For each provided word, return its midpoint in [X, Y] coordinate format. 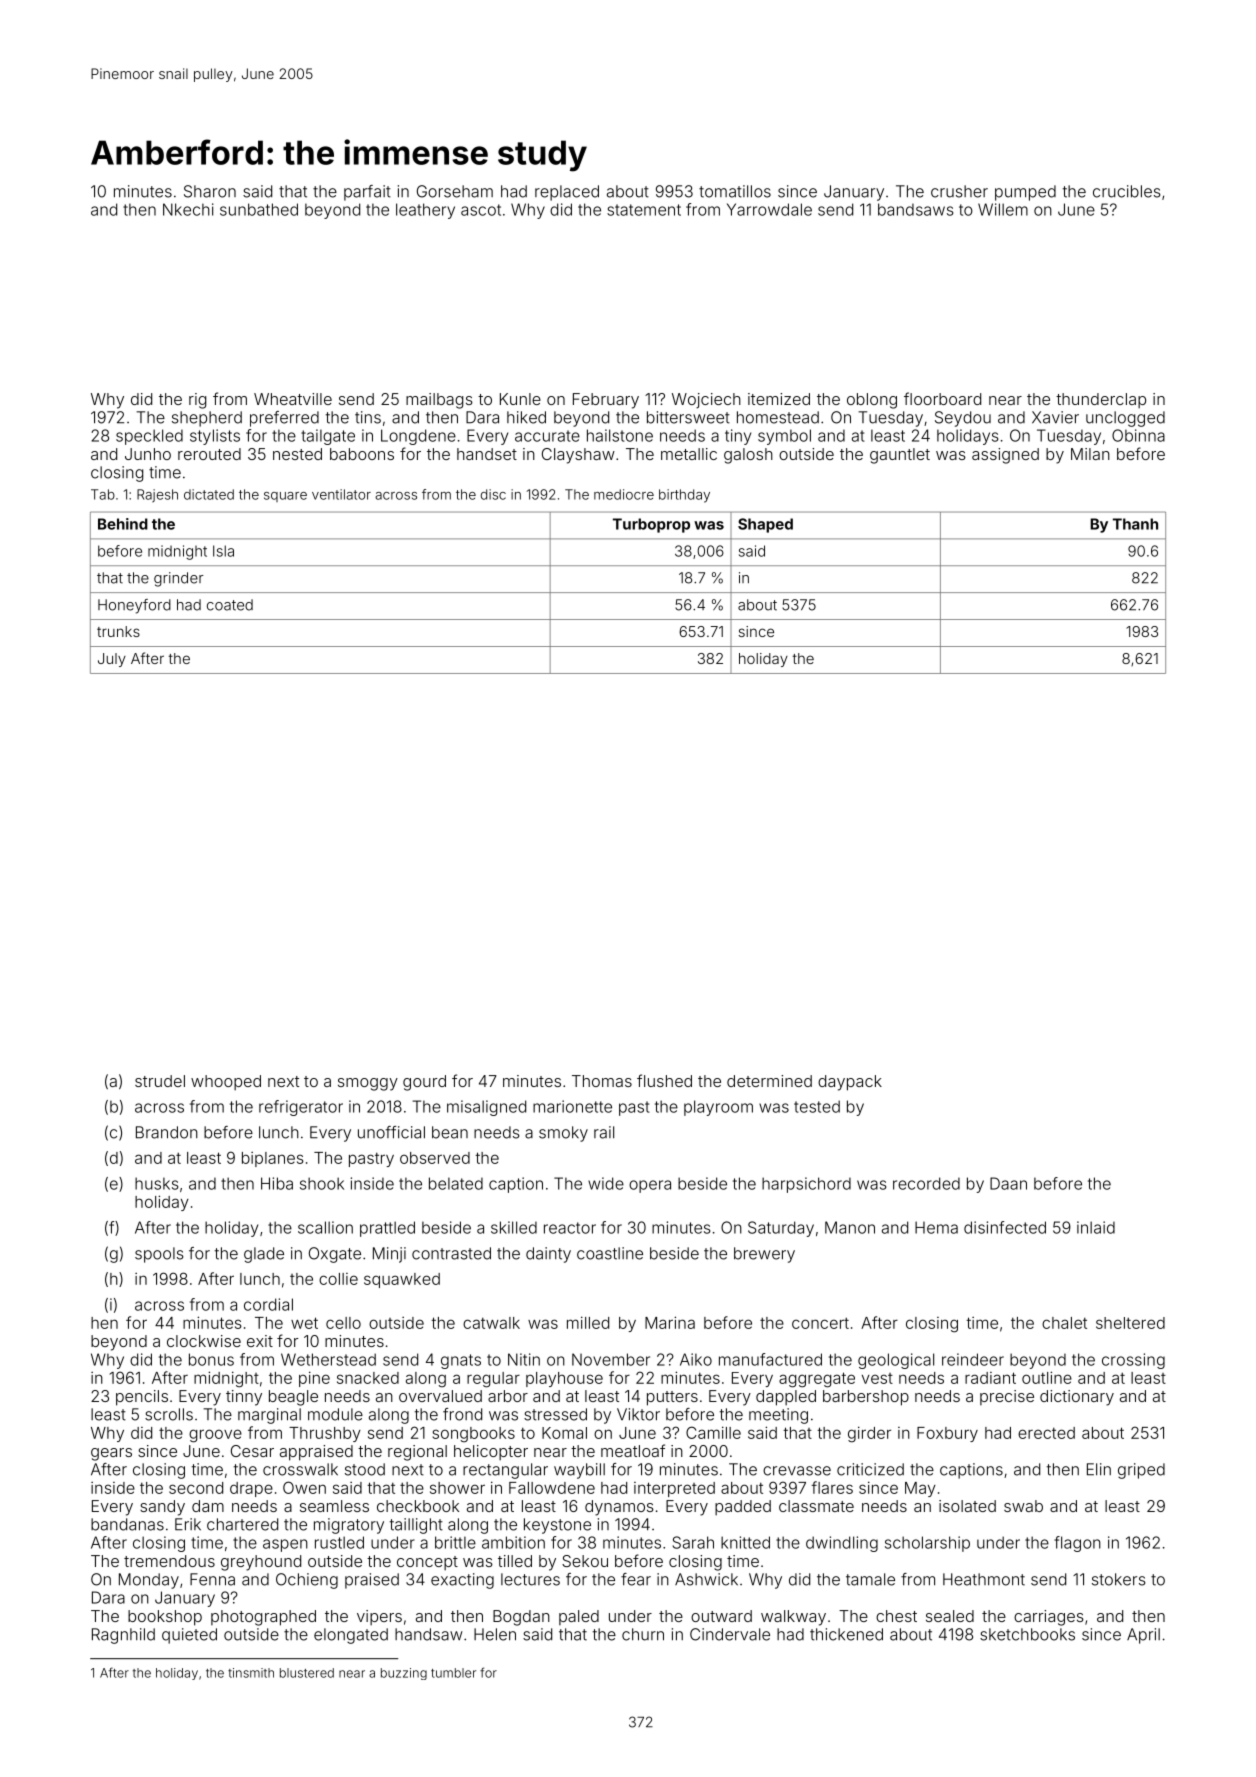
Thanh [1135, 524]
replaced [567, 193]
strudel [160, 1081]
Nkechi [188, 209]
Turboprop [651, 525]
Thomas [602, 1081]
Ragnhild [123, 1636]
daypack [850, 1083]
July [112, 660]
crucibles [1127, 191]
